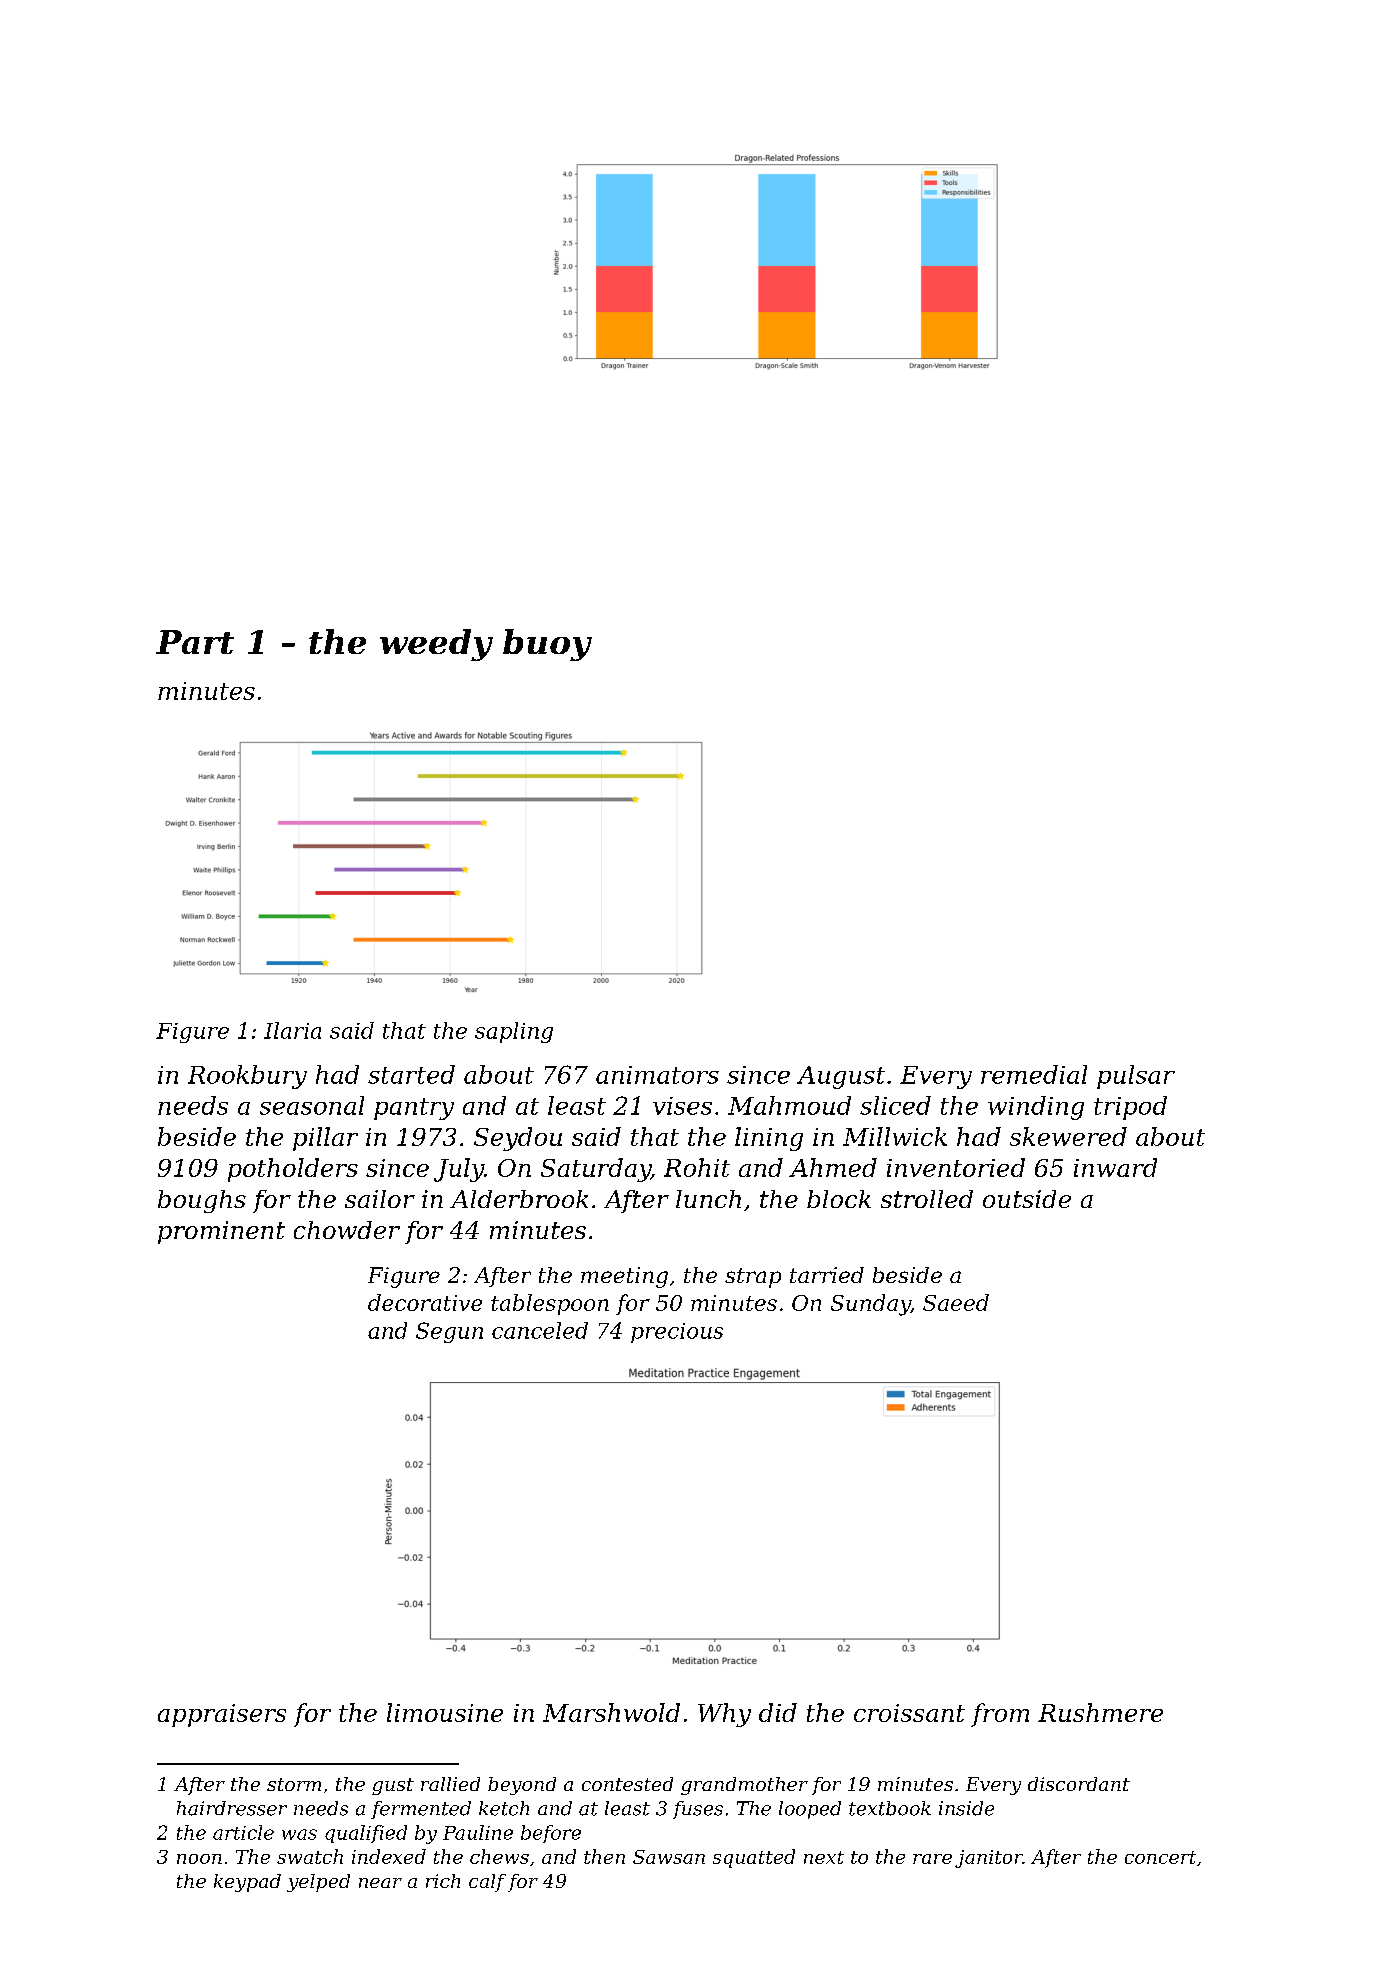  What do you see at coordinates (1136, 1077) in the image?
I see `pulsar` at bounding box center [1136, 1077].
